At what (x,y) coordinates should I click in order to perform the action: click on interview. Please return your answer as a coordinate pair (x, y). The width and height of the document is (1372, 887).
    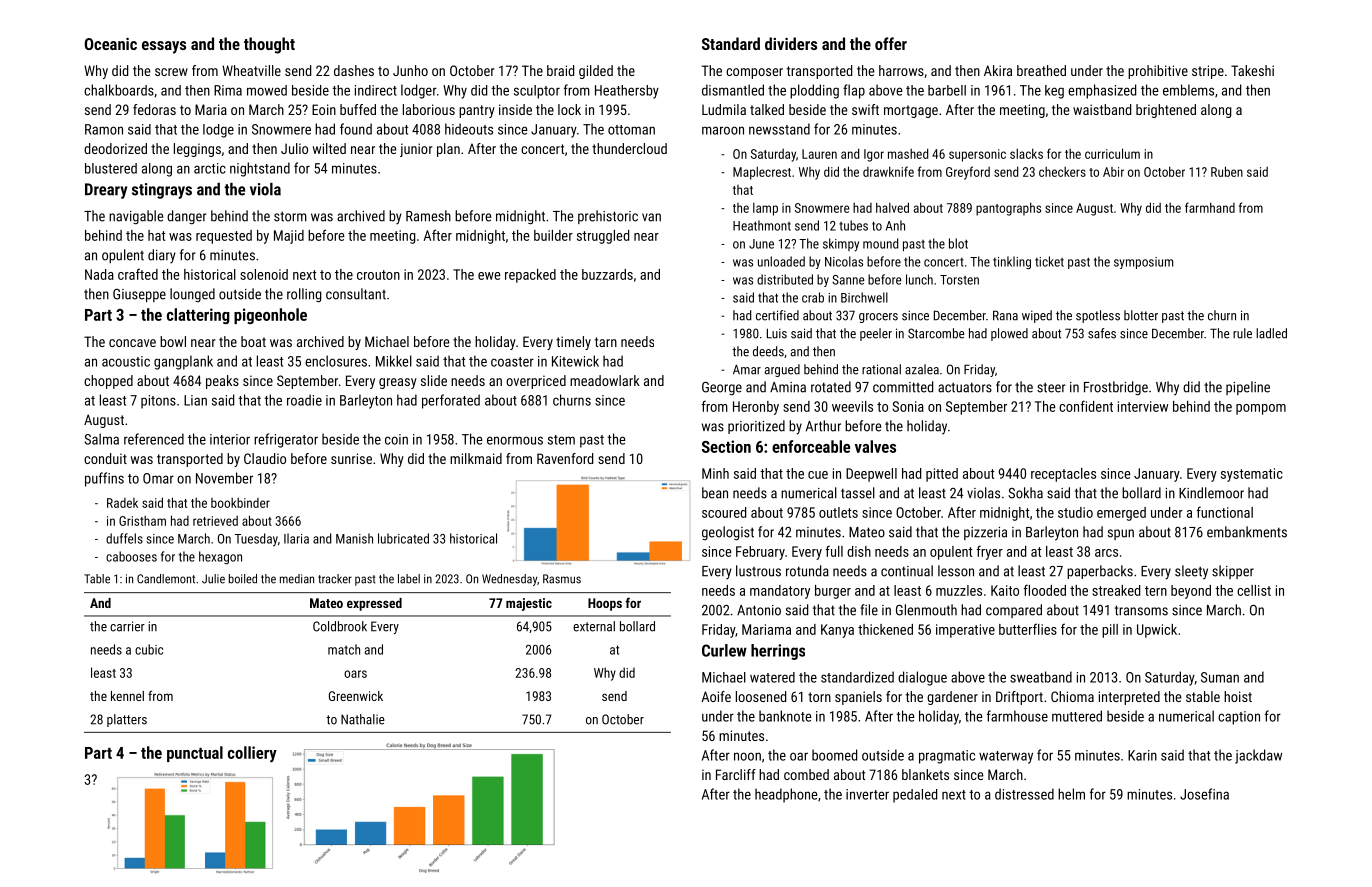
    Looking at the image, I should click on (1143, 406).
